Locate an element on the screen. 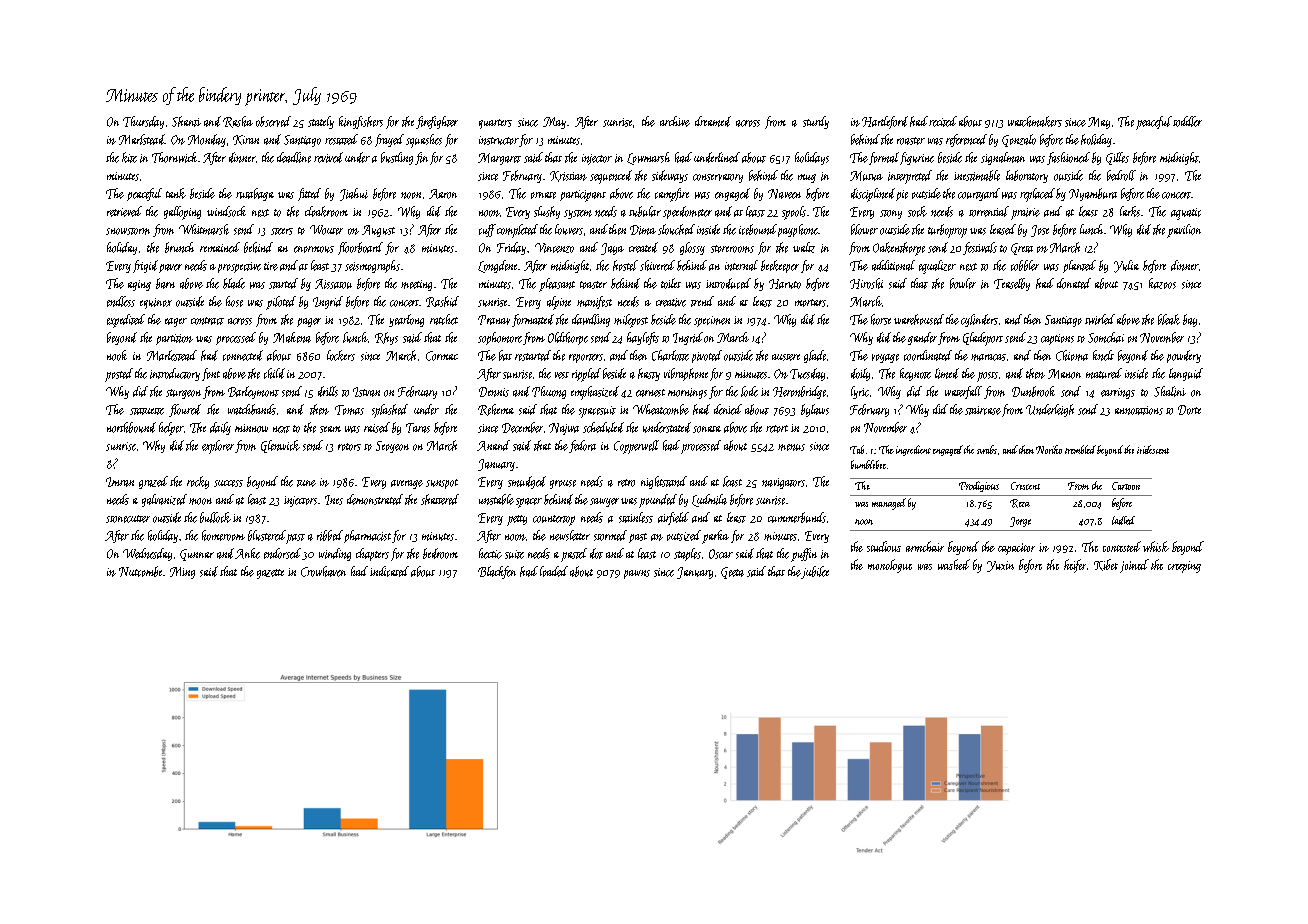  languid is located at coordinates (1186, 374).
